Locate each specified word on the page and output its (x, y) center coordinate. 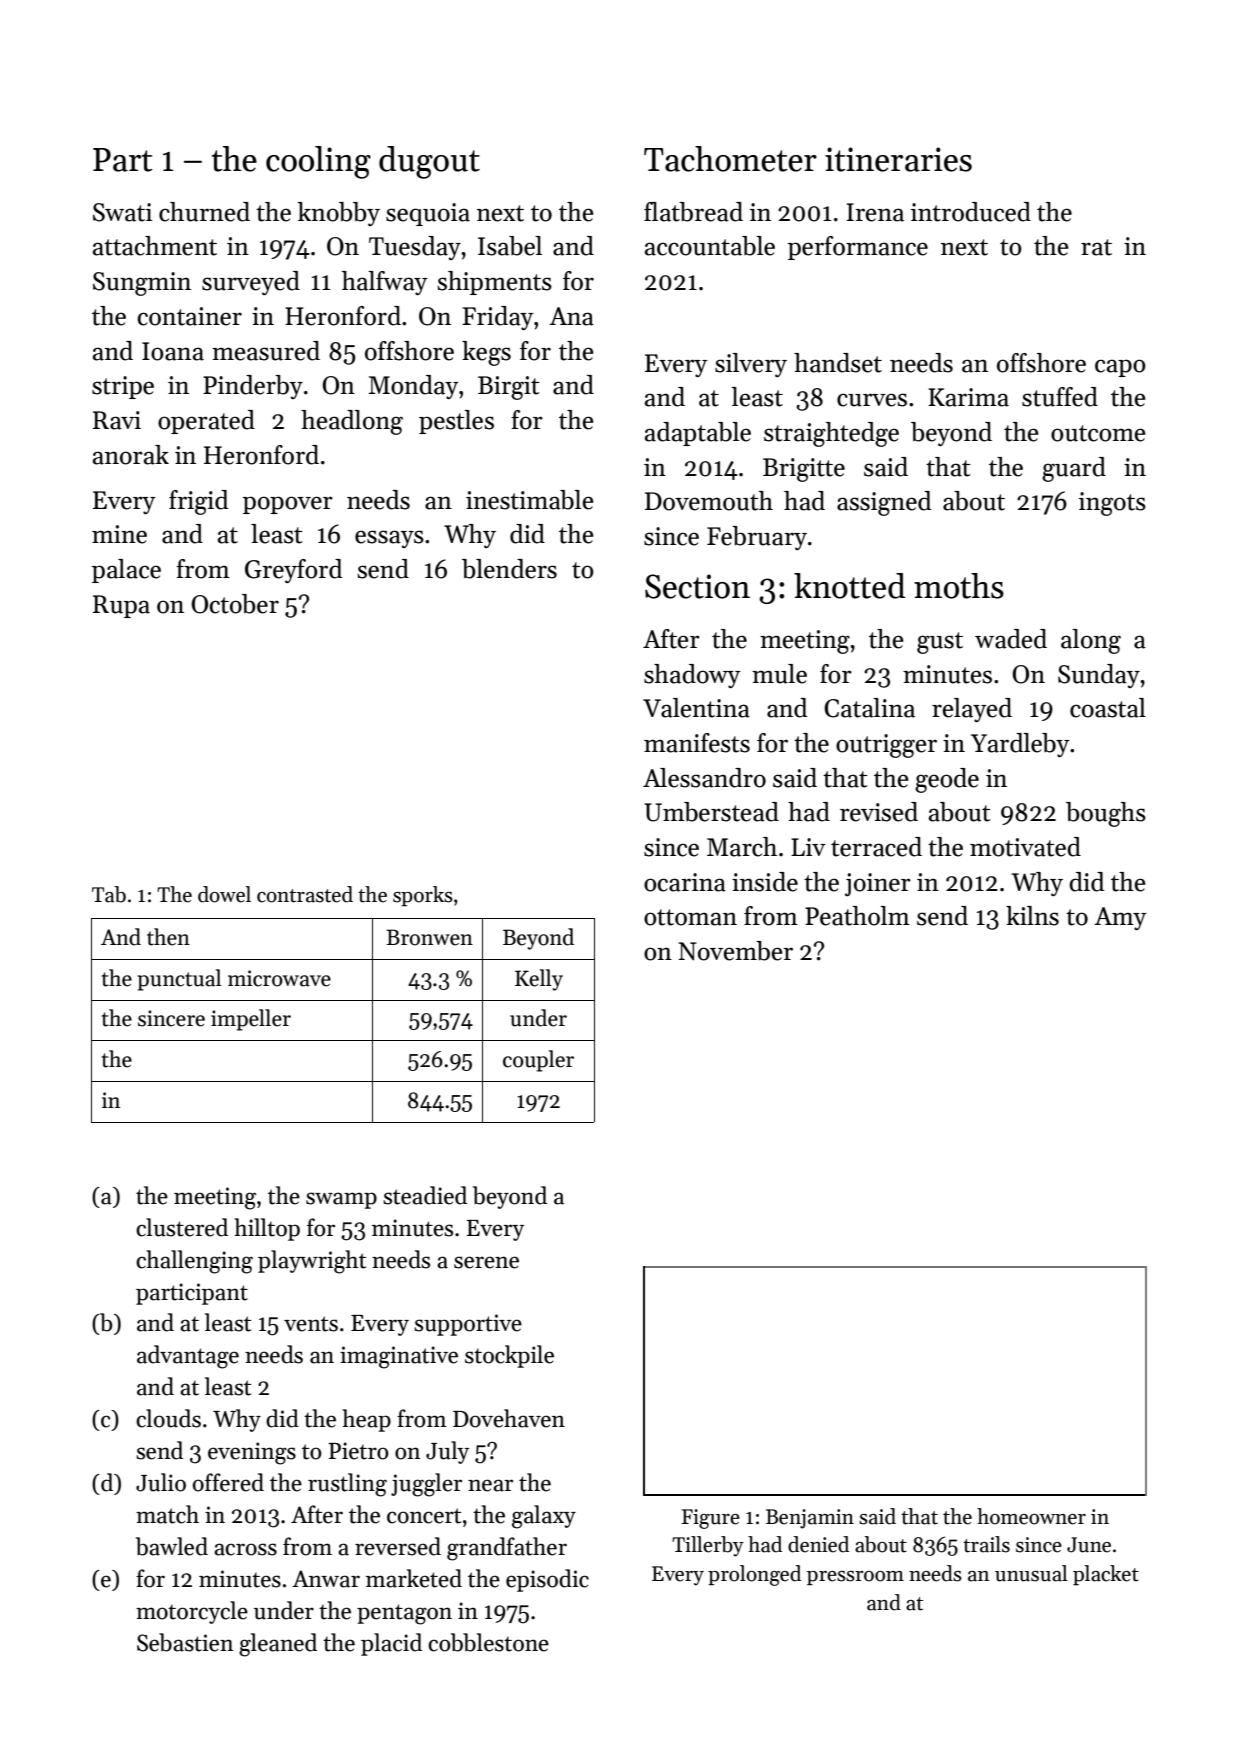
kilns (1032, 916)
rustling (347, 1485)
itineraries (898, 159)
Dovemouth (709, 501)
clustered (182, 1227)
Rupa (121, 606)
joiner (878, 884)
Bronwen (429, 937)
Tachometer (730, 159)
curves (872, 400)
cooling (318, 162)
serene (486, 1262)
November (735, 951)
